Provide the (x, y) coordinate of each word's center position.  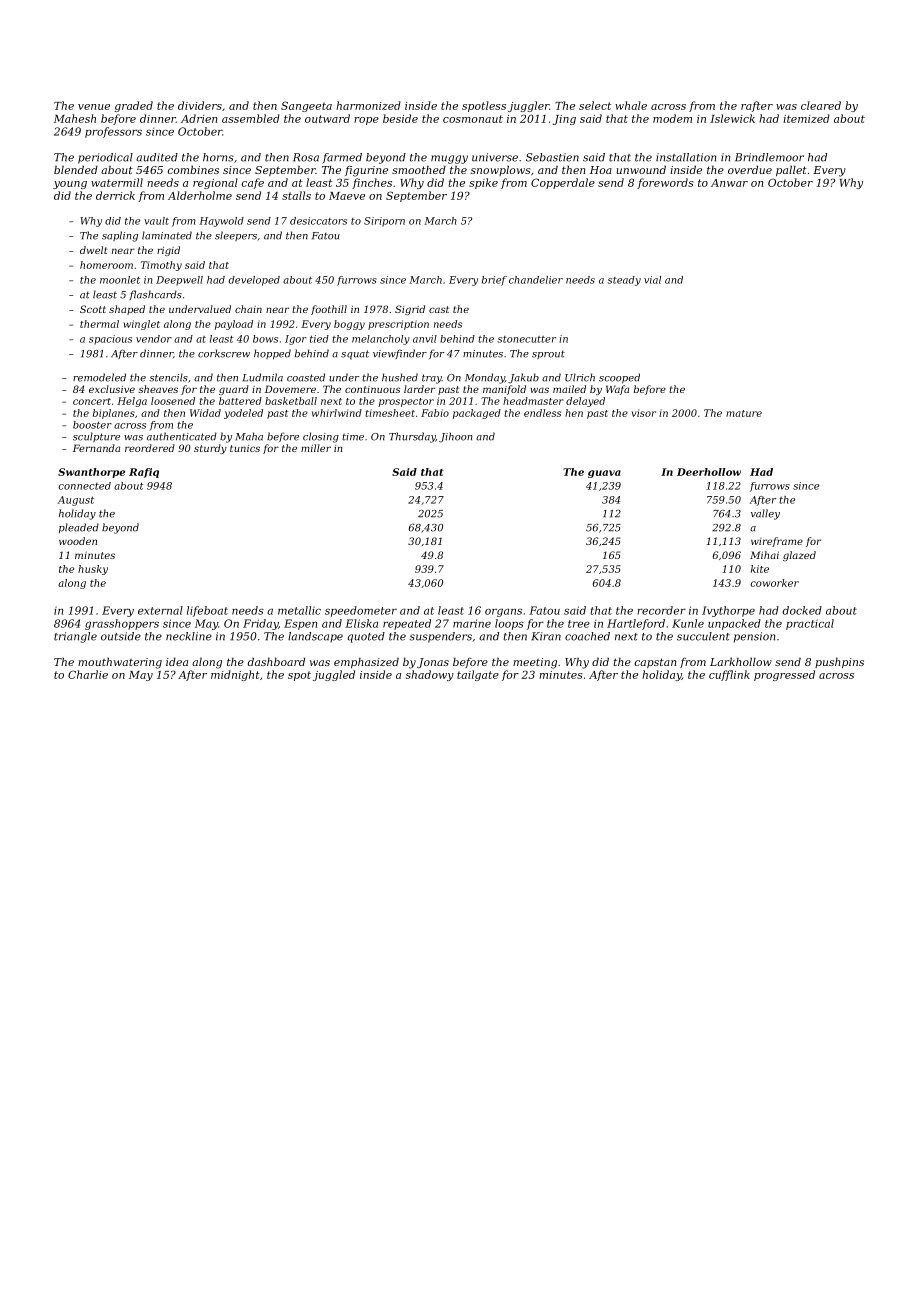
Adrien (199, 118)
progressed (784, 675)
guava (604, 474)
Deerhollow (709, 472)
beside (400, 118)
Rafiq (144, 473)
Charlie (88, 674)
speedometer (361, 611)
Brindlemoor (769, 157)
